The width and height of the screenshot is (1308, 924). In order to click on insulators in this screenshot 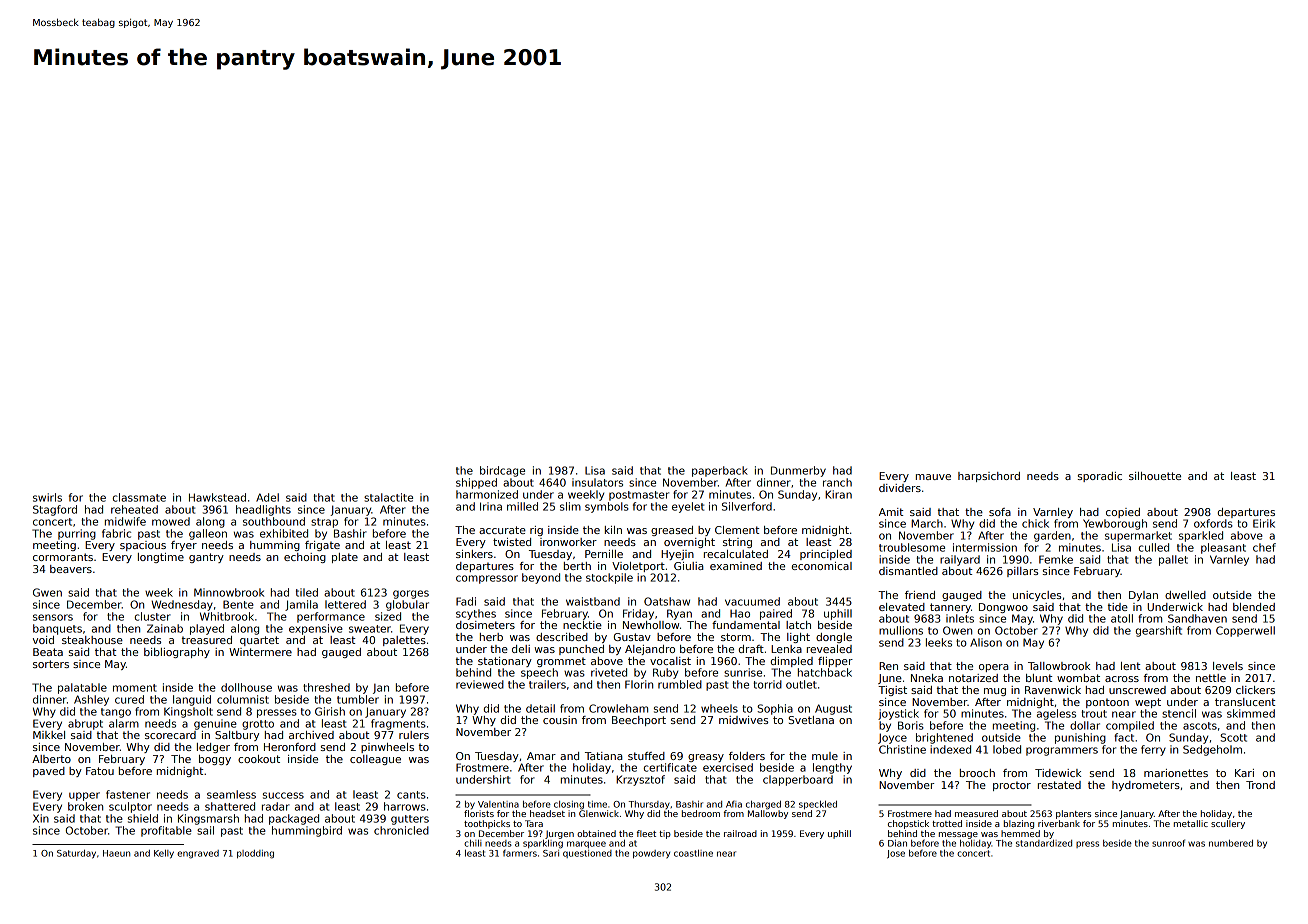, I will do `click(597, 482)`.
